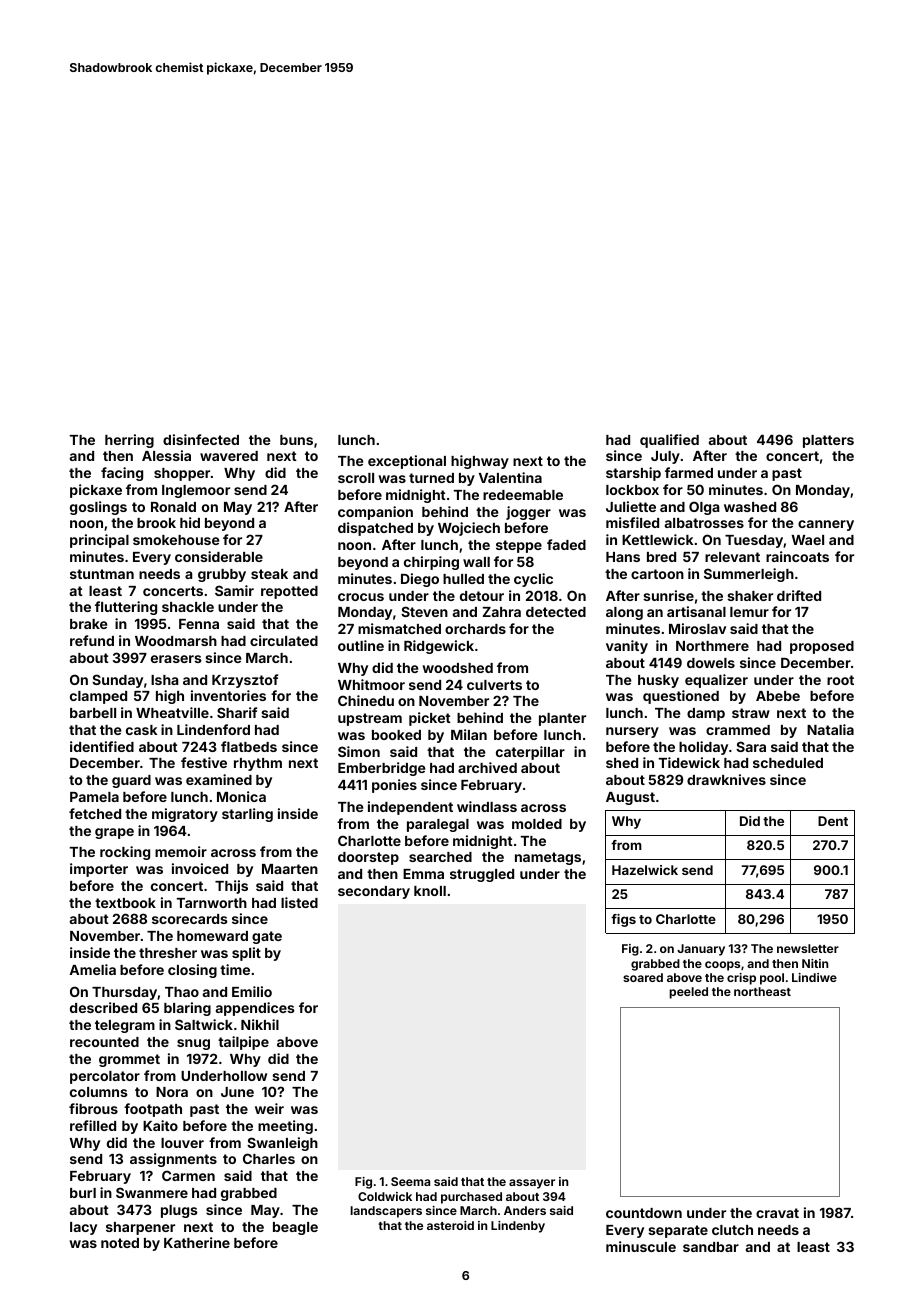 Image resolution: width=924 pixels, height=1308 pixels. What do you see at coordinates (103, 1007) in the page?
I see `described` at bounding box center [103, 1007].
